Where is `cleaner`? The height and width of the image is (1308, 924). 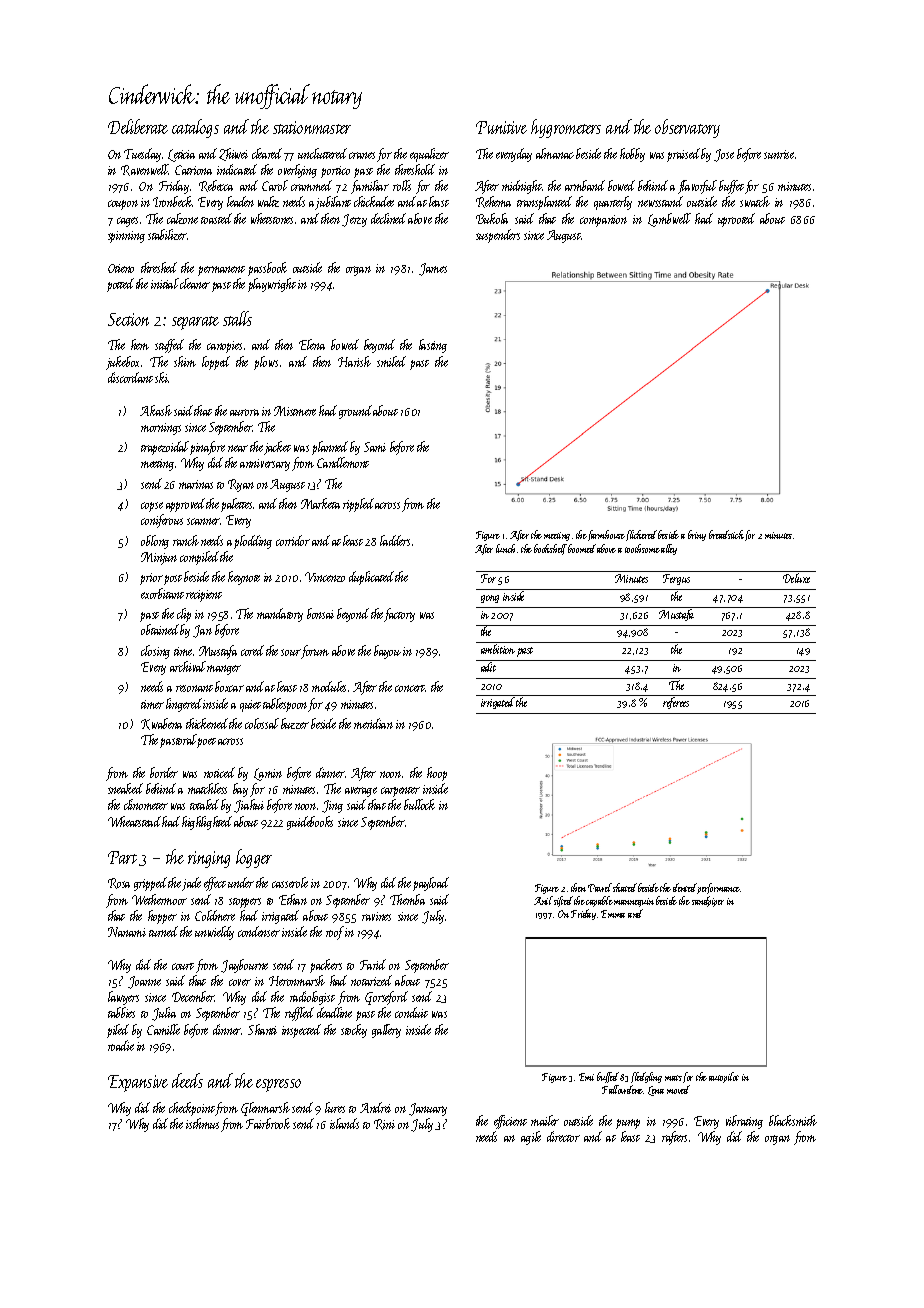 cleaner is located at coordinates (195, 283).
